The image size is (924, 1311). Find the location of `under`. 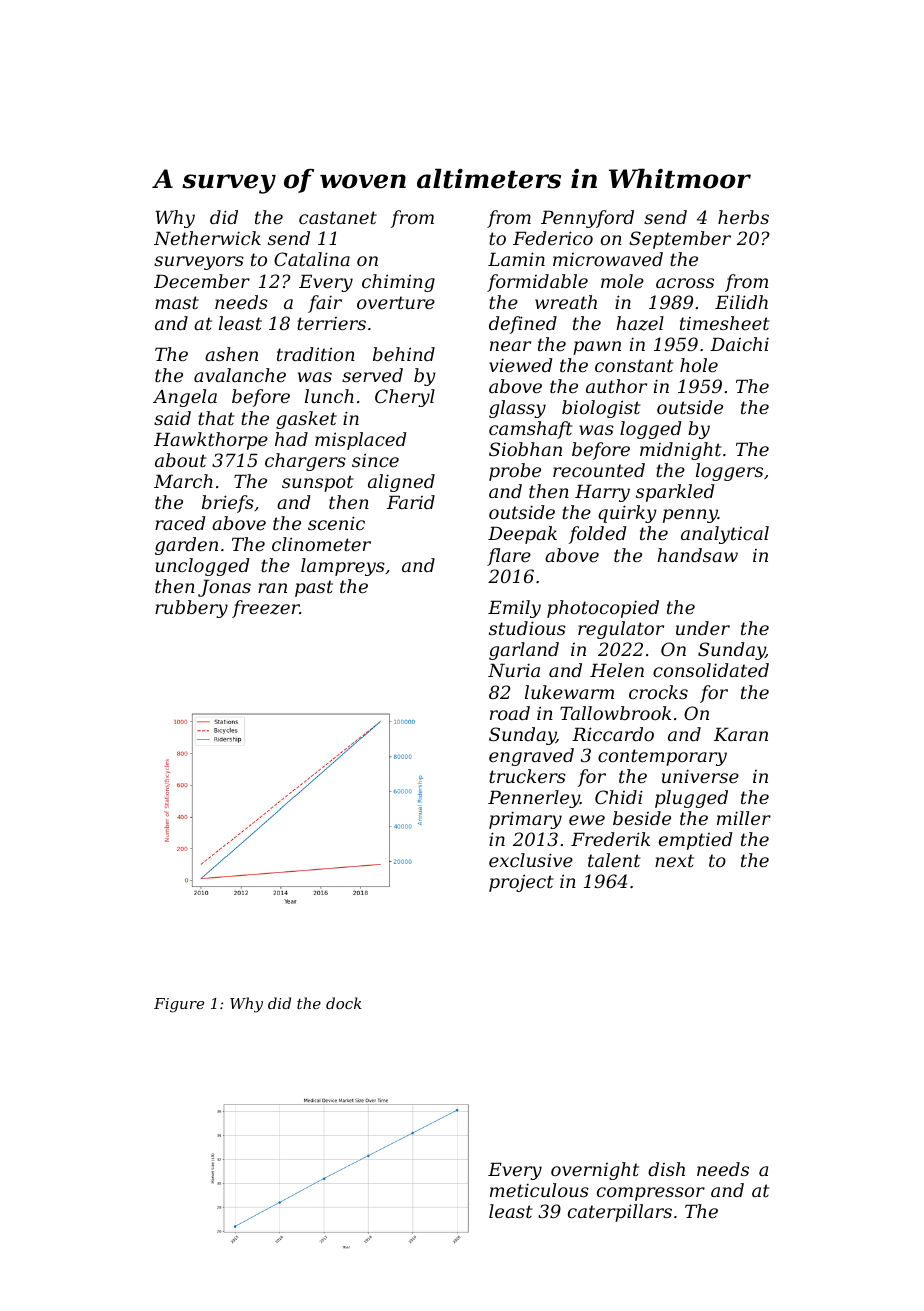

under is located at coordinates (703, 628).
